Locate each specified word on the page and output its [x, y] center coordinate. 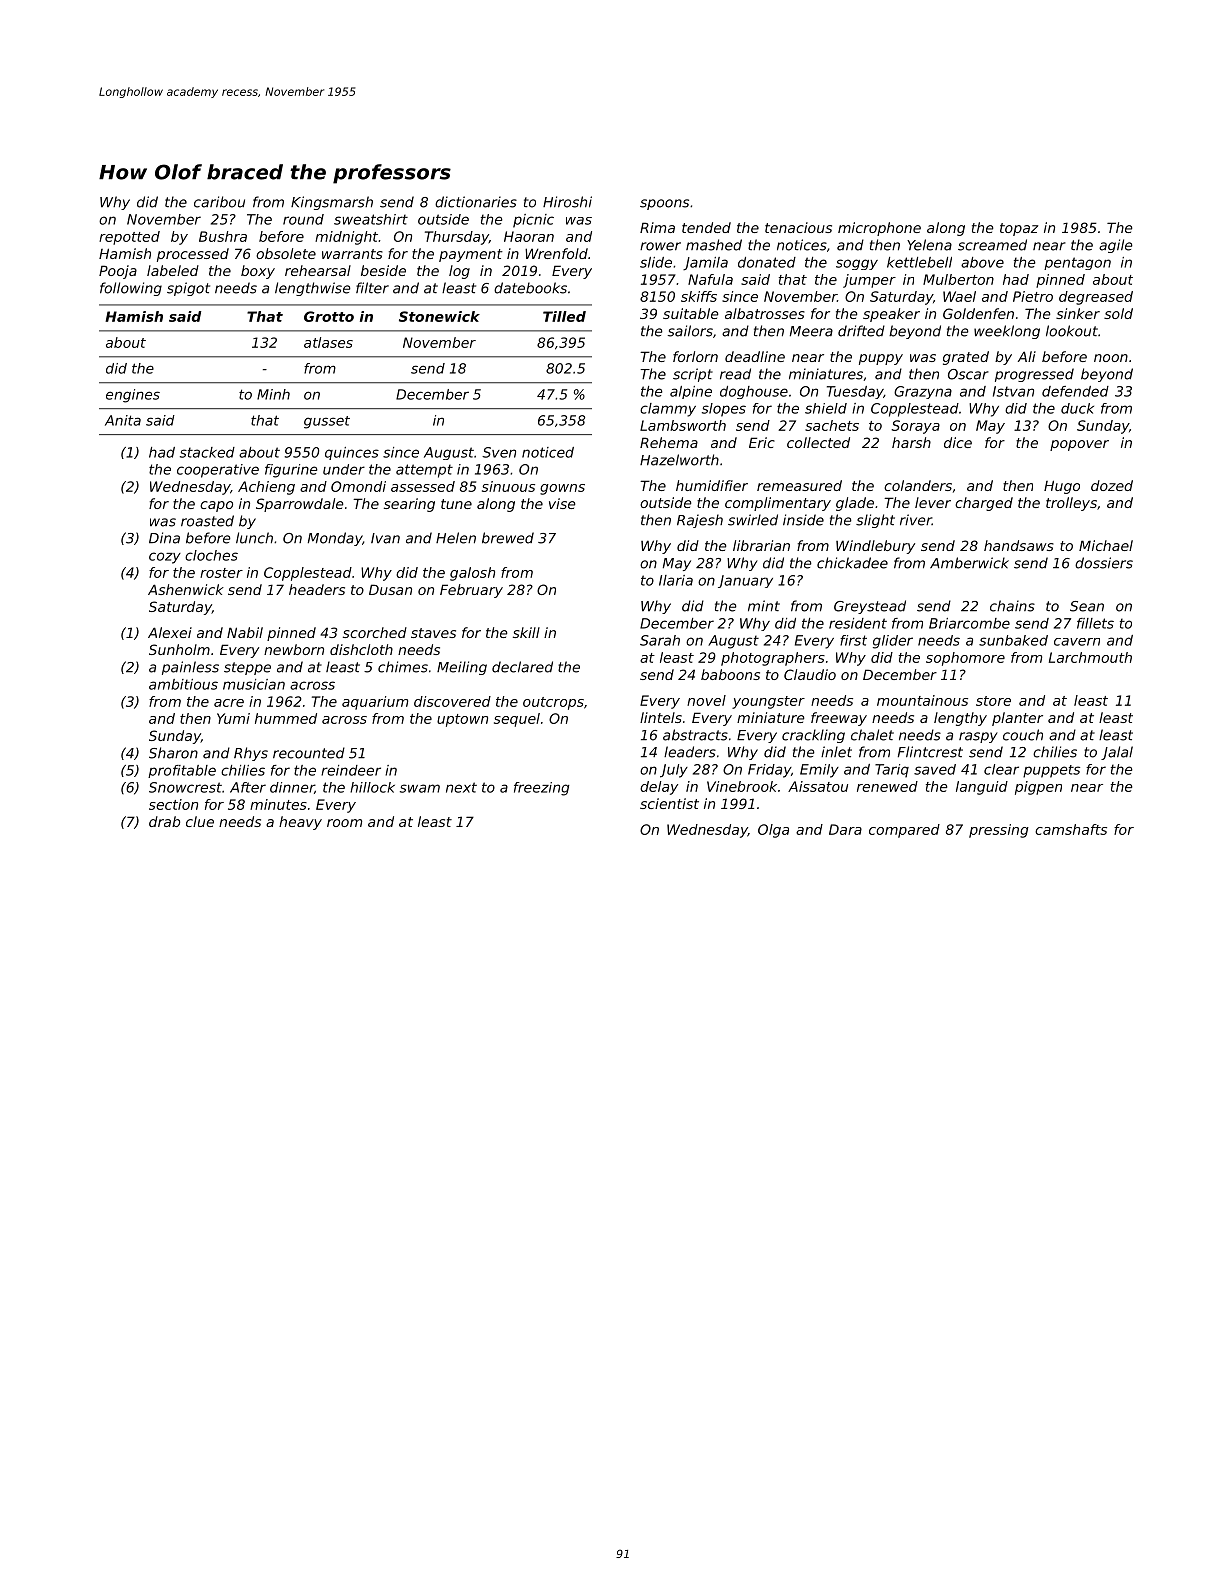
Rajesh [700, 521]
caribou [219, 202]
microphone [879, 229]
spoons [664, 204]
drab [164, 821]
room [344, 823]
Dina [164, 538]
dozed [1112, 485]
